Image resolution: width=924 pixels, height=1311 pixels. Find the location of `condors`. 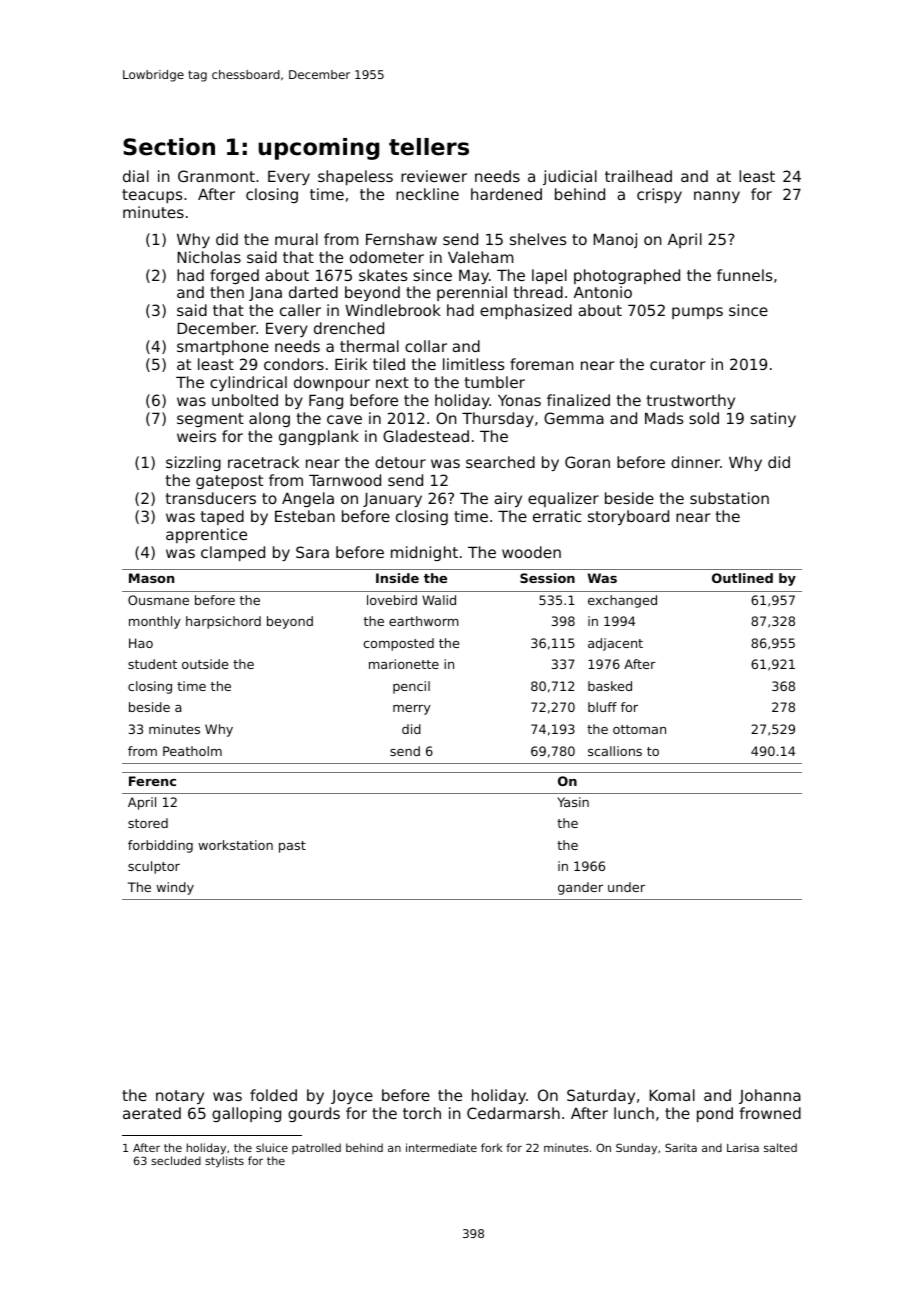

condors is located at coordinates (294, 364).
